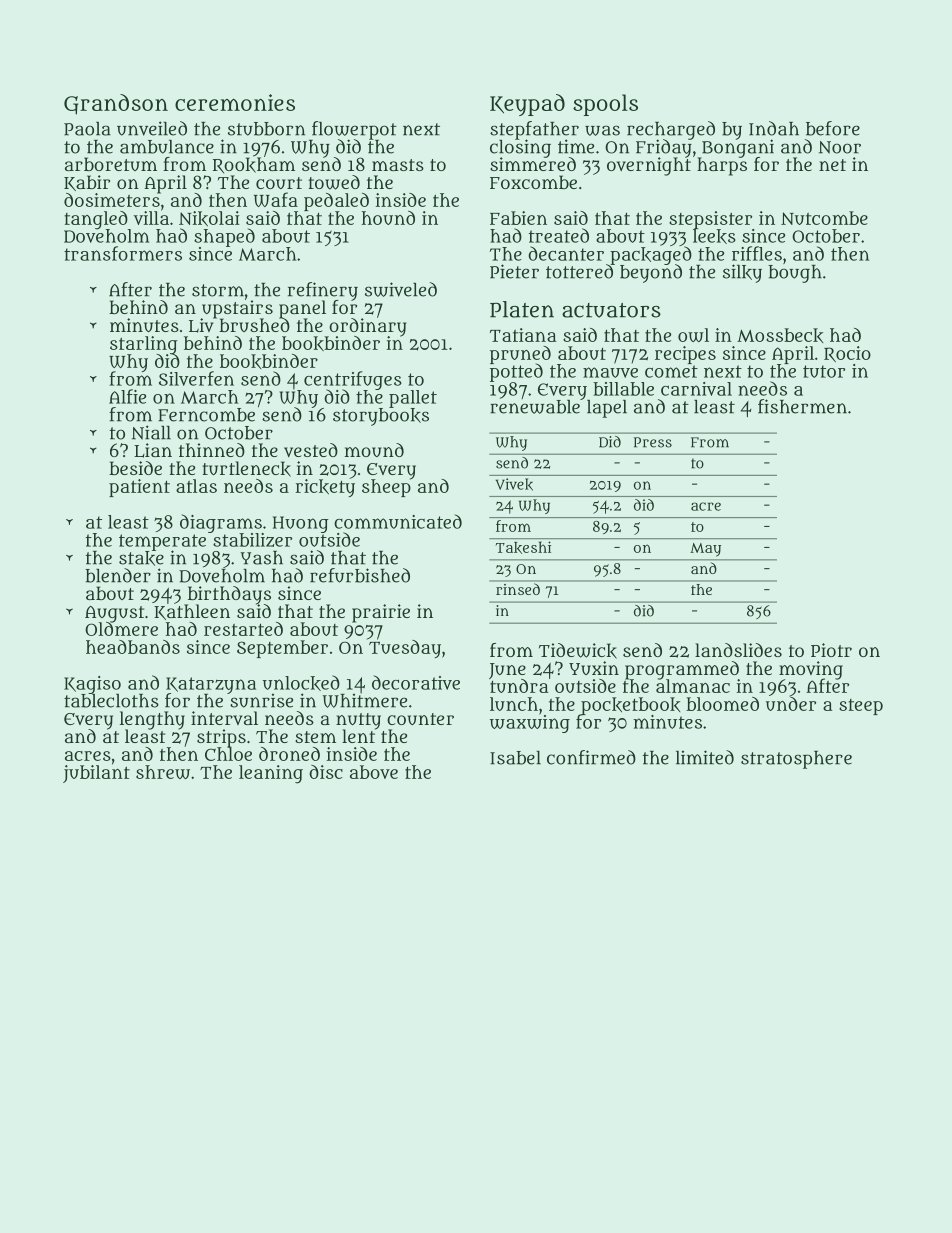  What do you see at coordinates (693, 335) in the page?
I see `owl` at bounding box center [693, 335].
